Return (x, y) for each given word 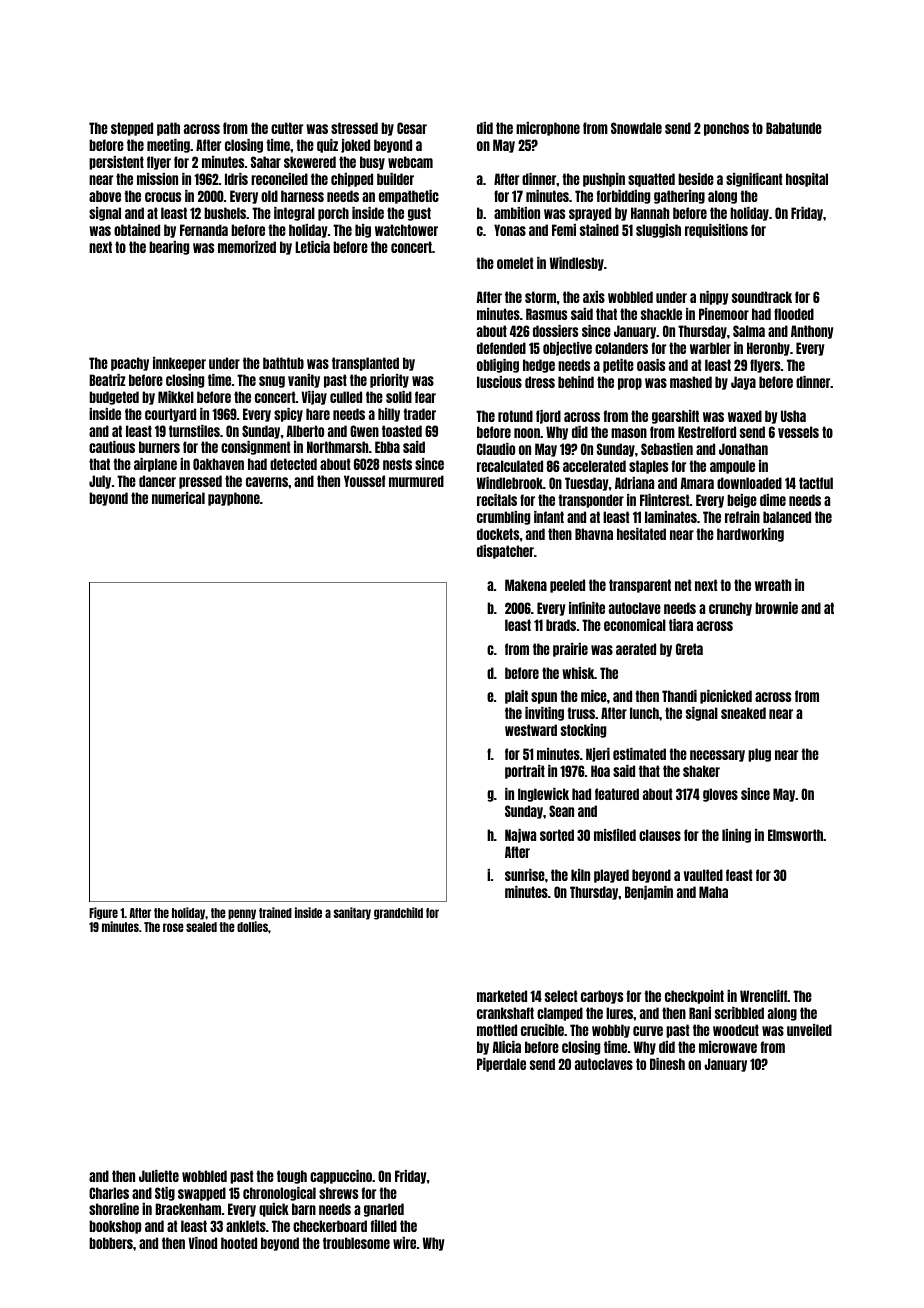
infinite (587, 608)
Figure (103, 913)
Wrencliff (764, 996)
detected (293, 464)
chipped (352, 180)
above (105, 196)
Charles (109, 1193)
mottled (497, 1030)
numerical (178, 498)
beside (696, 179)
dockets (498, 534)
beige (742, 501)
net (683, 585)
